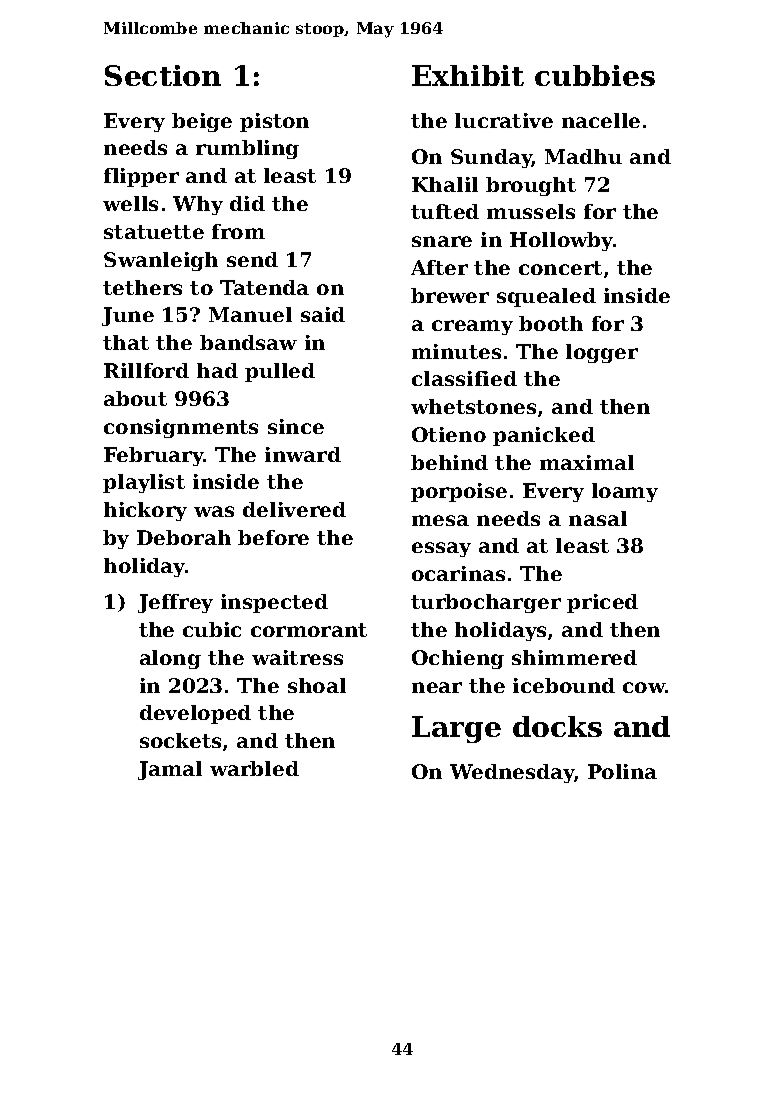 This page has height=1109, width=782. Describe the element at coordinates (468, 75) in the page. I see `Exhibit` at that location.
